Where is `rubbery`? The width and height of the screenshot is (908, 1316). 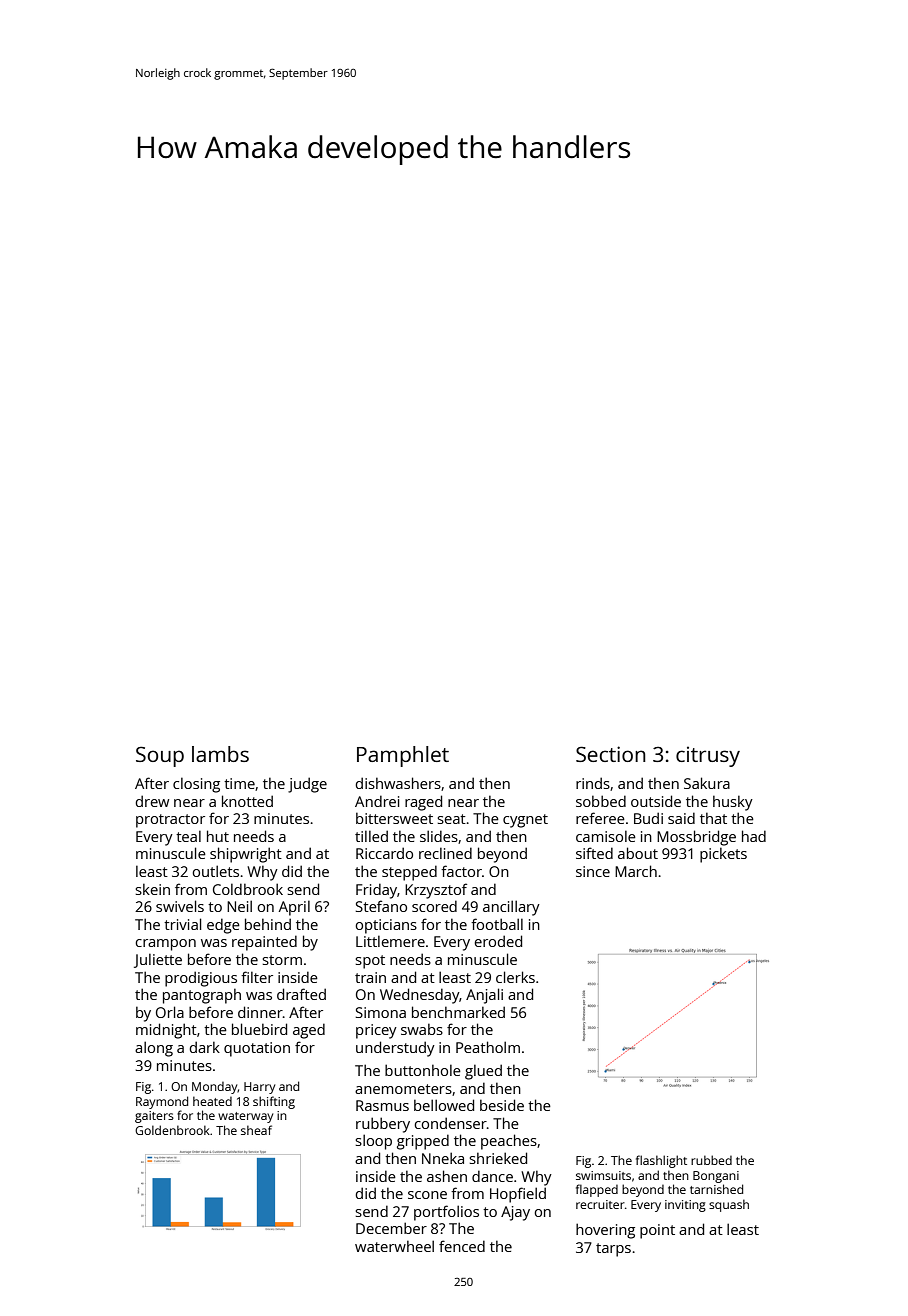
rubbery is located at coordinates (383, 1125).
